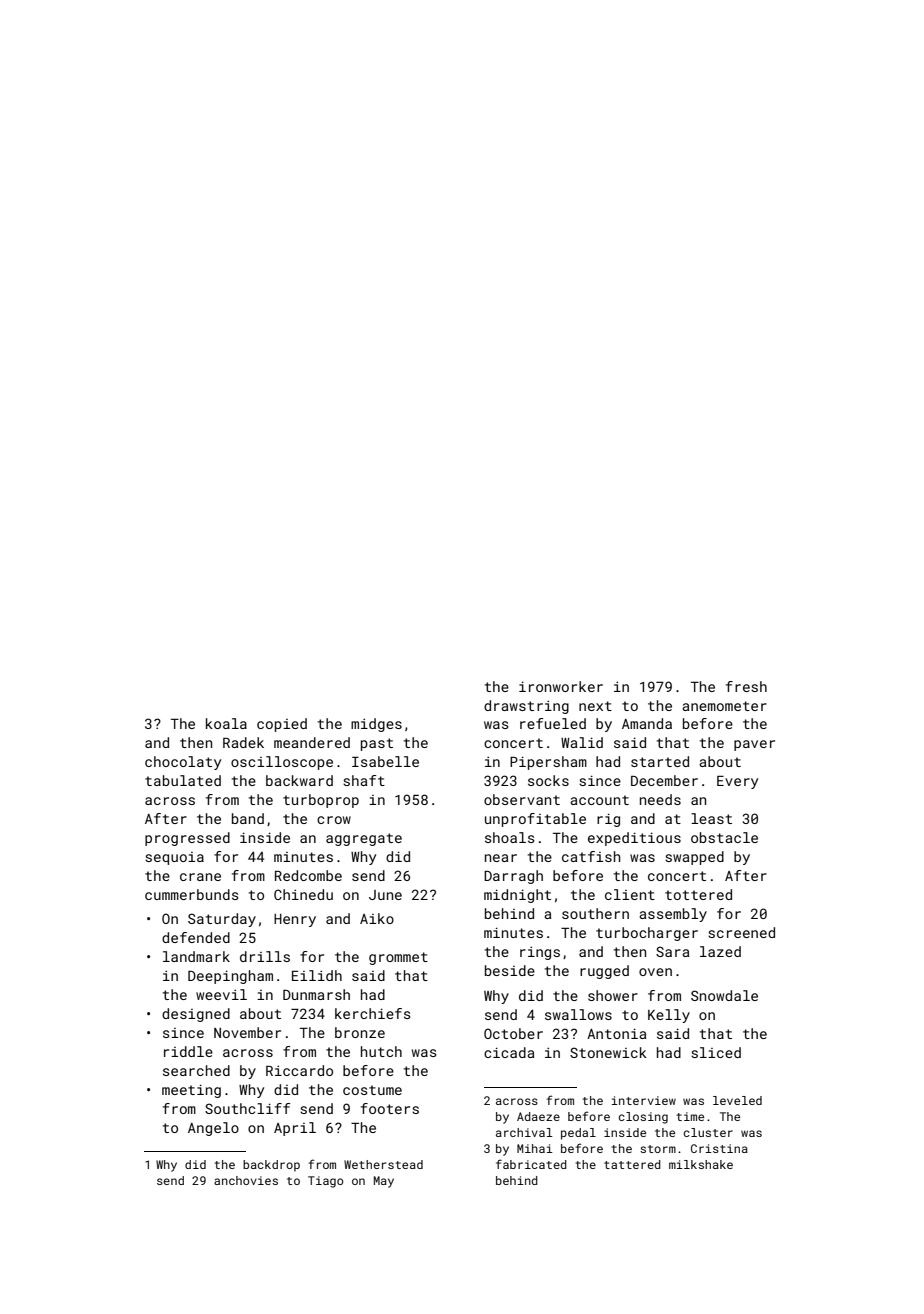 The height and width of the screenshot is (1314, 924). Describe the element at coordinates (383, 1164) in the screenshot. I see `Wetherstead` at that location.
